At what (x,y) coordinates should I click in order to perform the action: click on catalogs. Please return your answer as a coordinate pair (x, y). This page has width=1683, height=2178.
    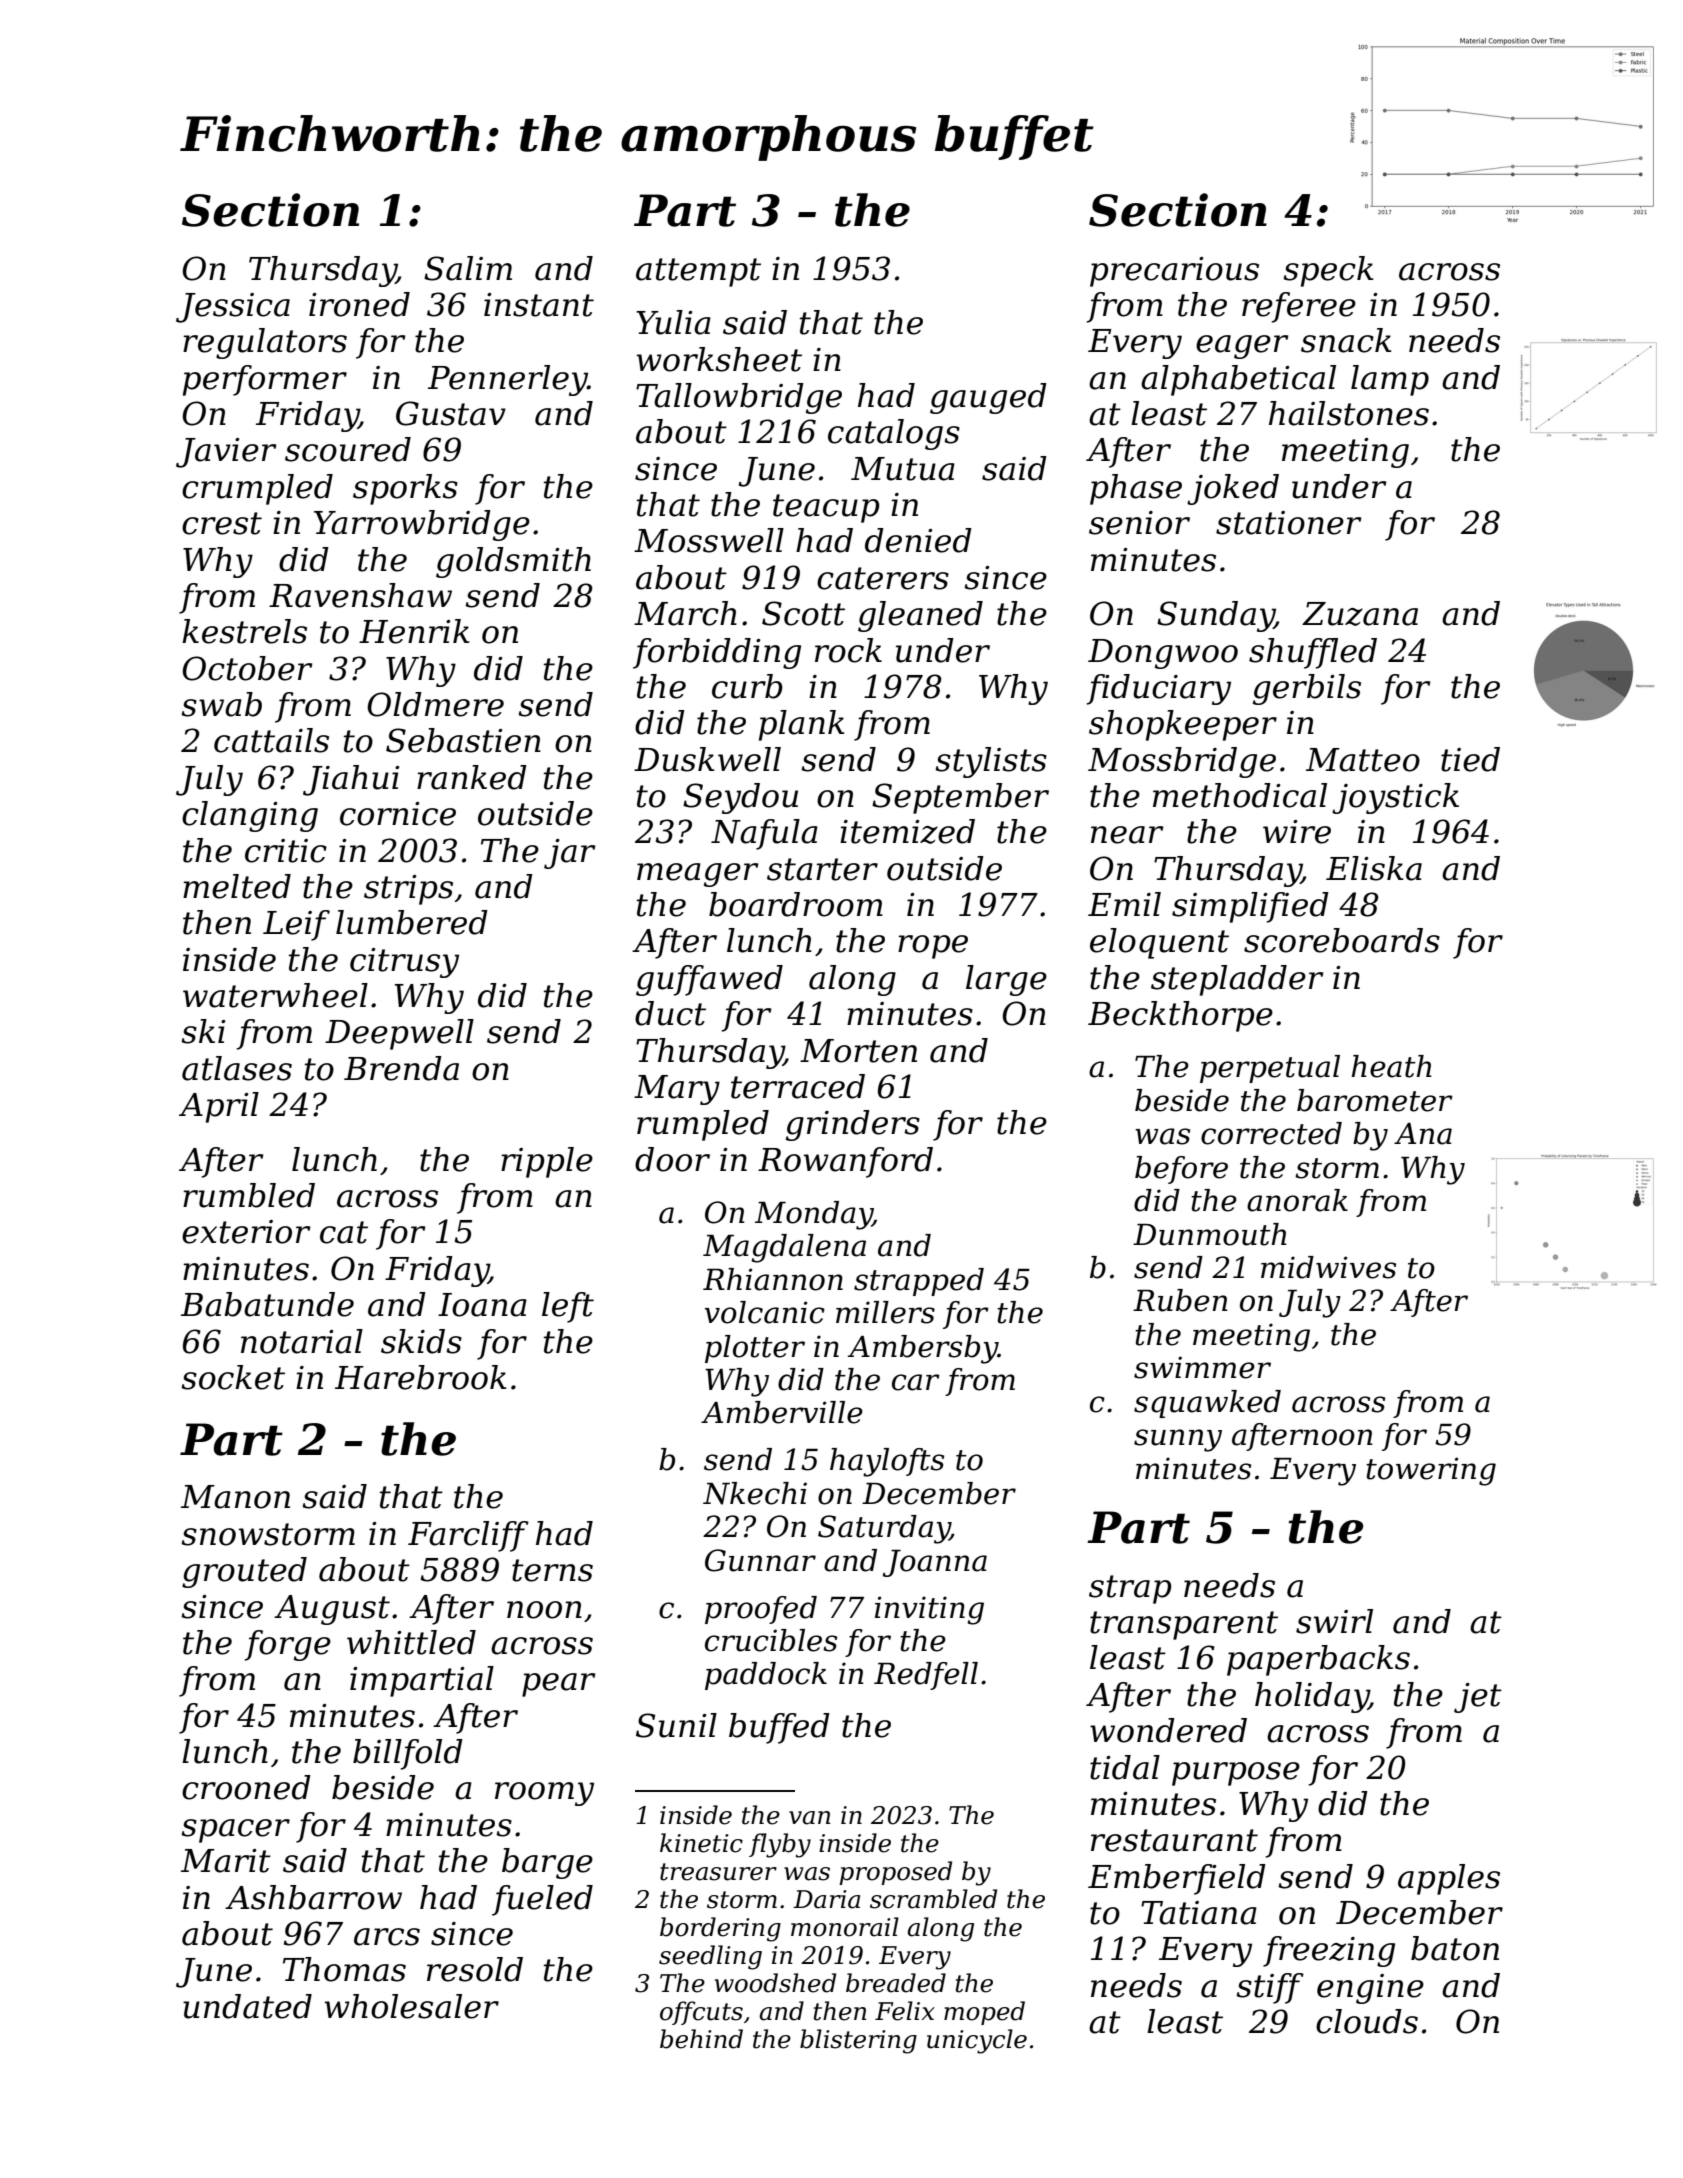
    Looking at the image, I should click on (894, 434).
